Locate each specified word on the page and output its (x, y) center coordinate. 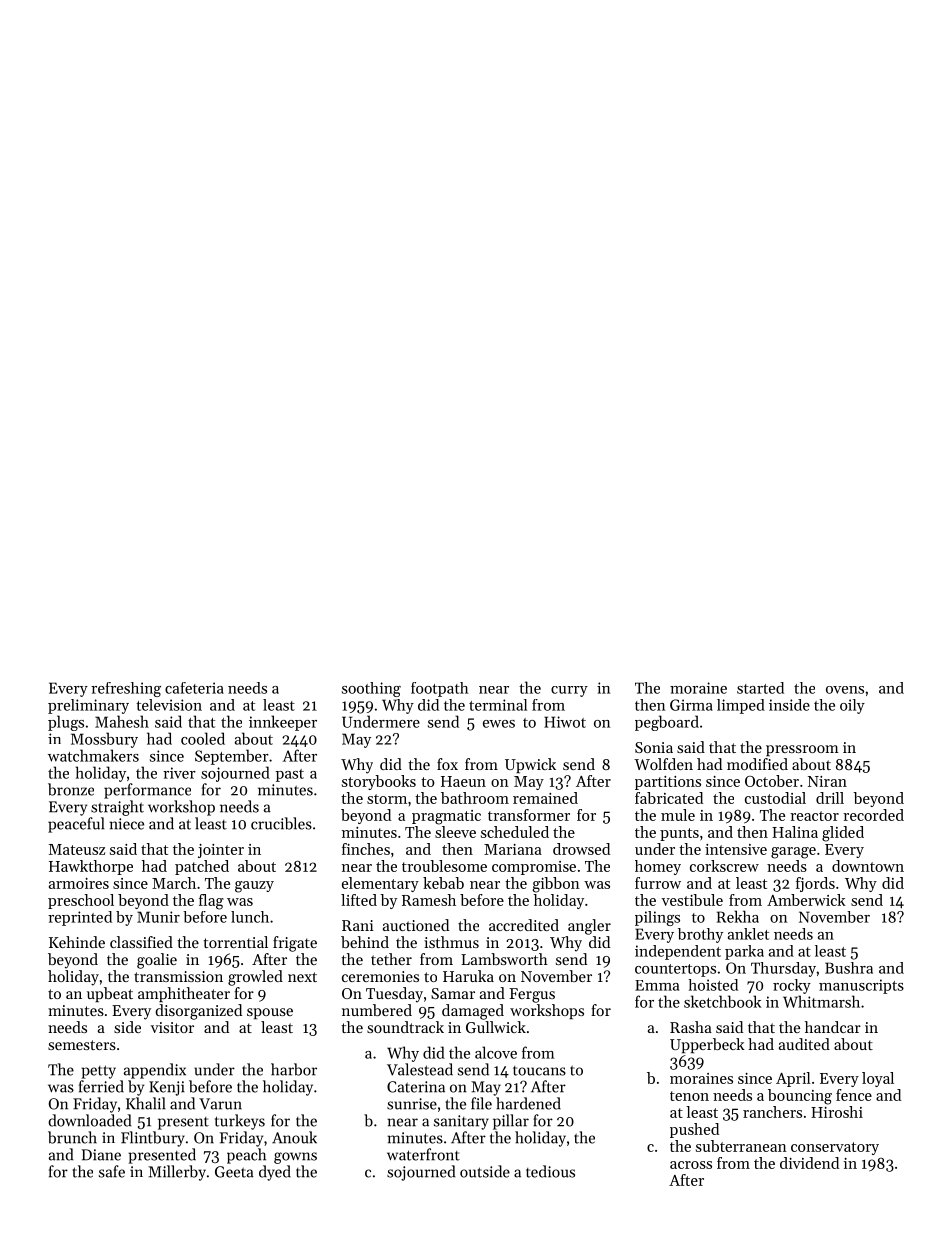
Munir (158, 917)
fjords (815, 884)
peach (246, 1156)
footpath (440, 689)
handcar (833, 1027)
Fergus (532, 995)
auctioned (416, 925)
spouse (270, 1013)
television (169, 705)
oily (852, 706)
